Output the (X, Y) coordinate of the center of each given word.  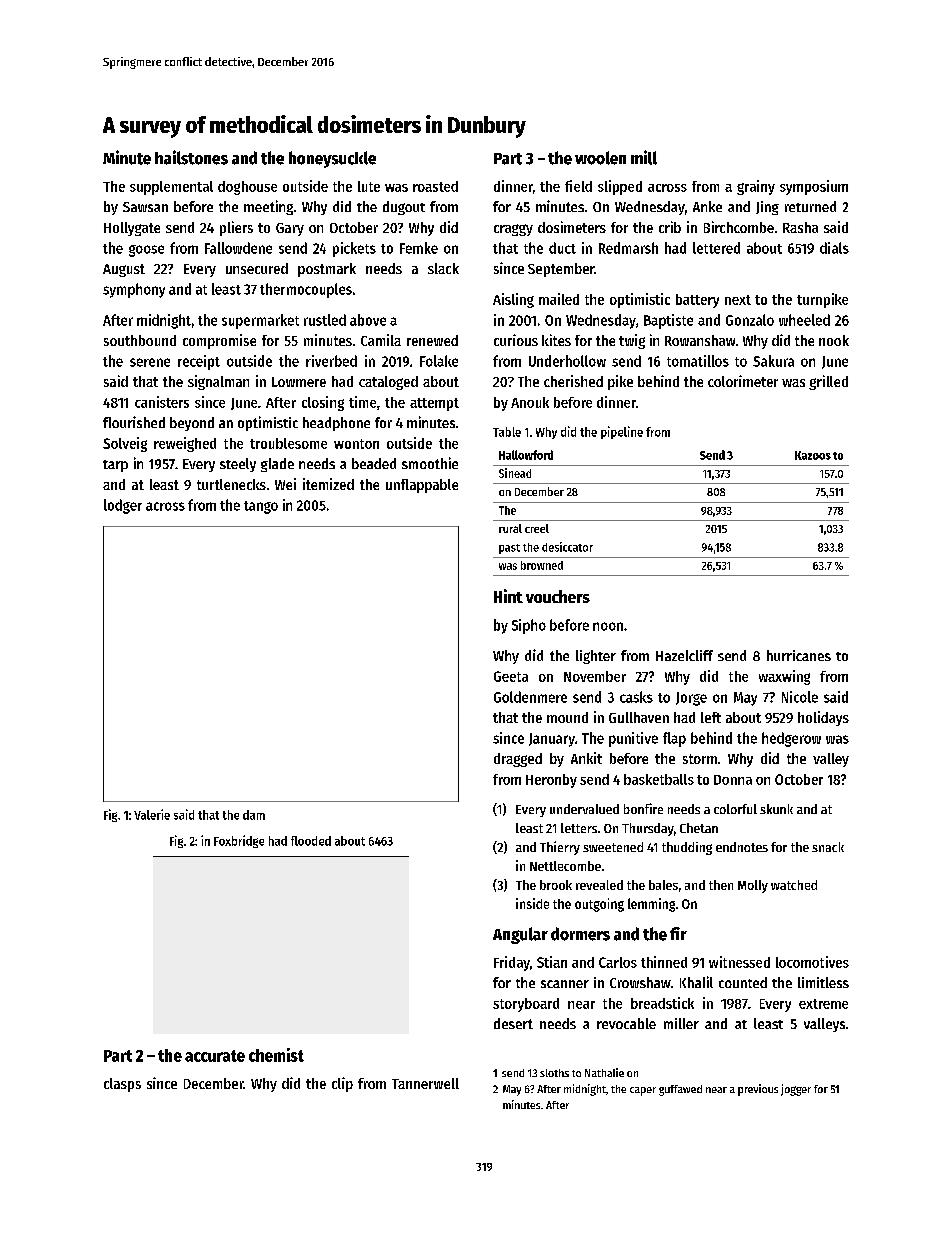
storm (700, 759)
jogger (796, 1090)
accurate (215, 1056)
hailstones (191, 157)
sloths (554, 1073)
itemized (328, 484)
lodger (123, 506)
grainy (756, 187)
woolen (600, 158)
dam (254, 815)
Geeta (511, 676)
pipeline (622, 432)
